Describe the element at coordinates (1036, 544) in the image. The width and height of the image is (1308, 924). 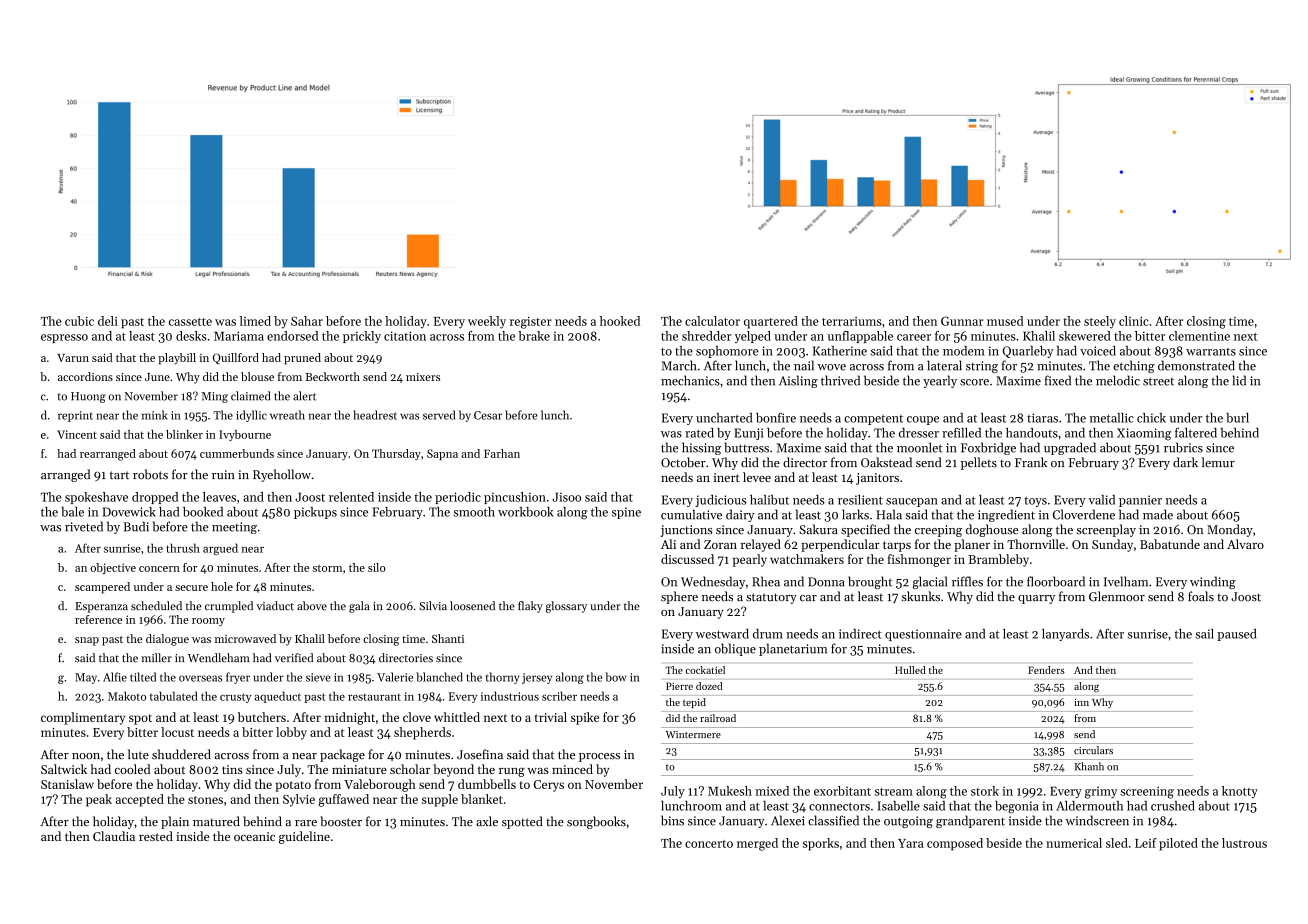
I see `Thornville` at that location.
